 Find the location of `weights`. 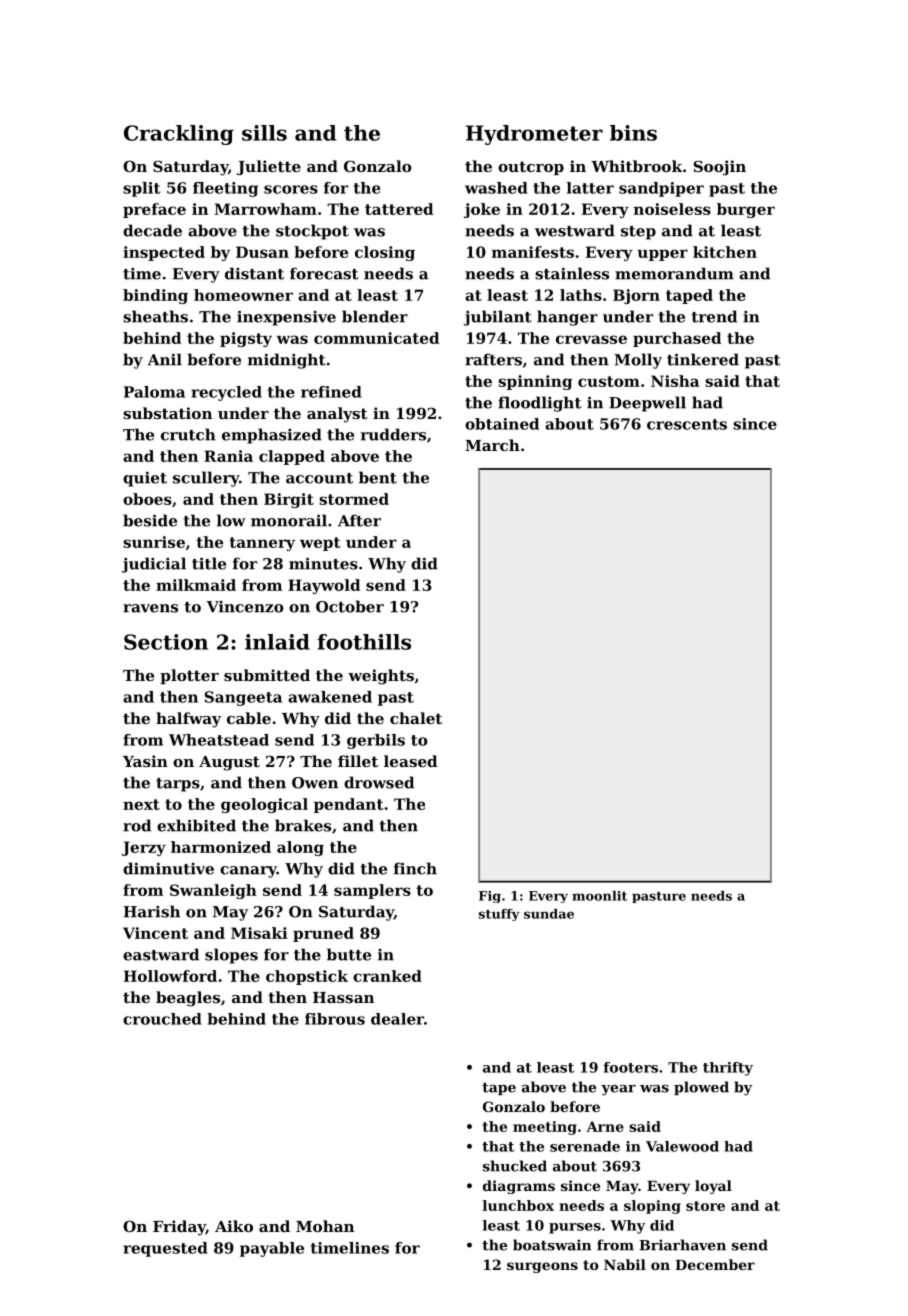

weights is located at coordinates (381, 677).
